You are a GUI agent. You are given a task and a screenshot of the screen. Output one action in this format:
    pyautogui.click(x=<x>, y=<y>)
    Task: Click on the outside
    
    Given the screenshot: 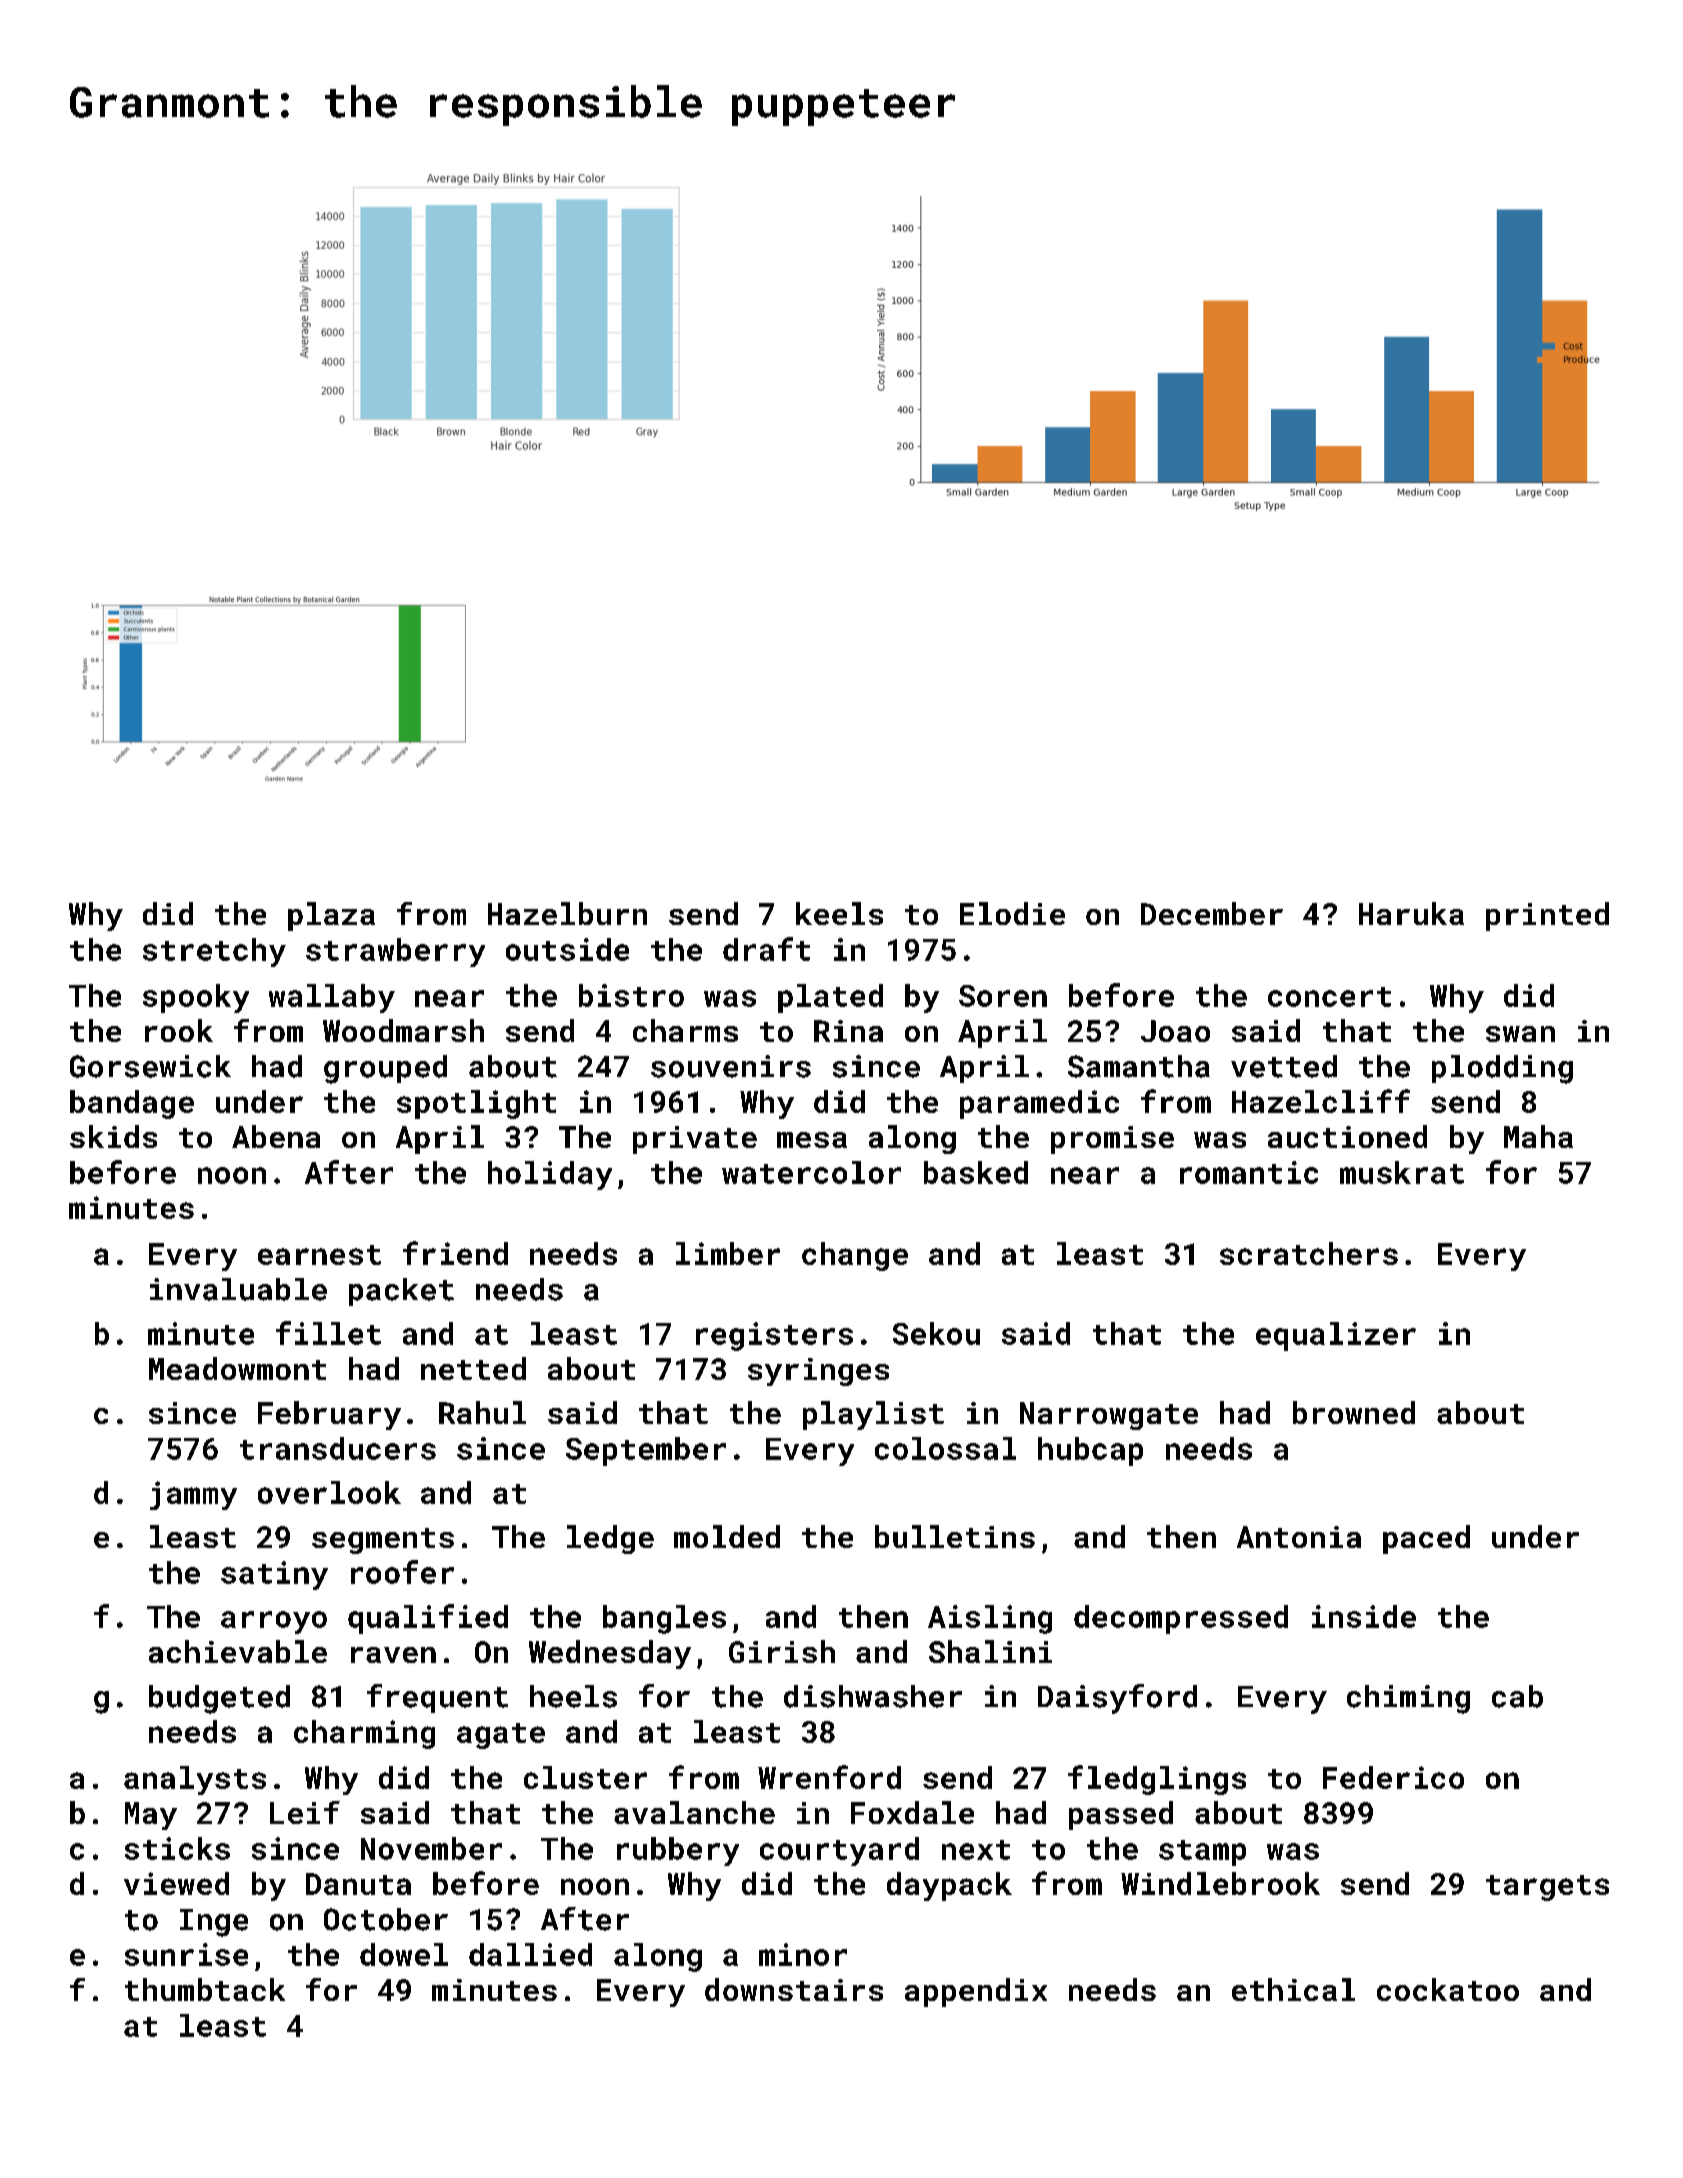 What is the action you would take?
    pyautogui.click(x=567, y=949)
